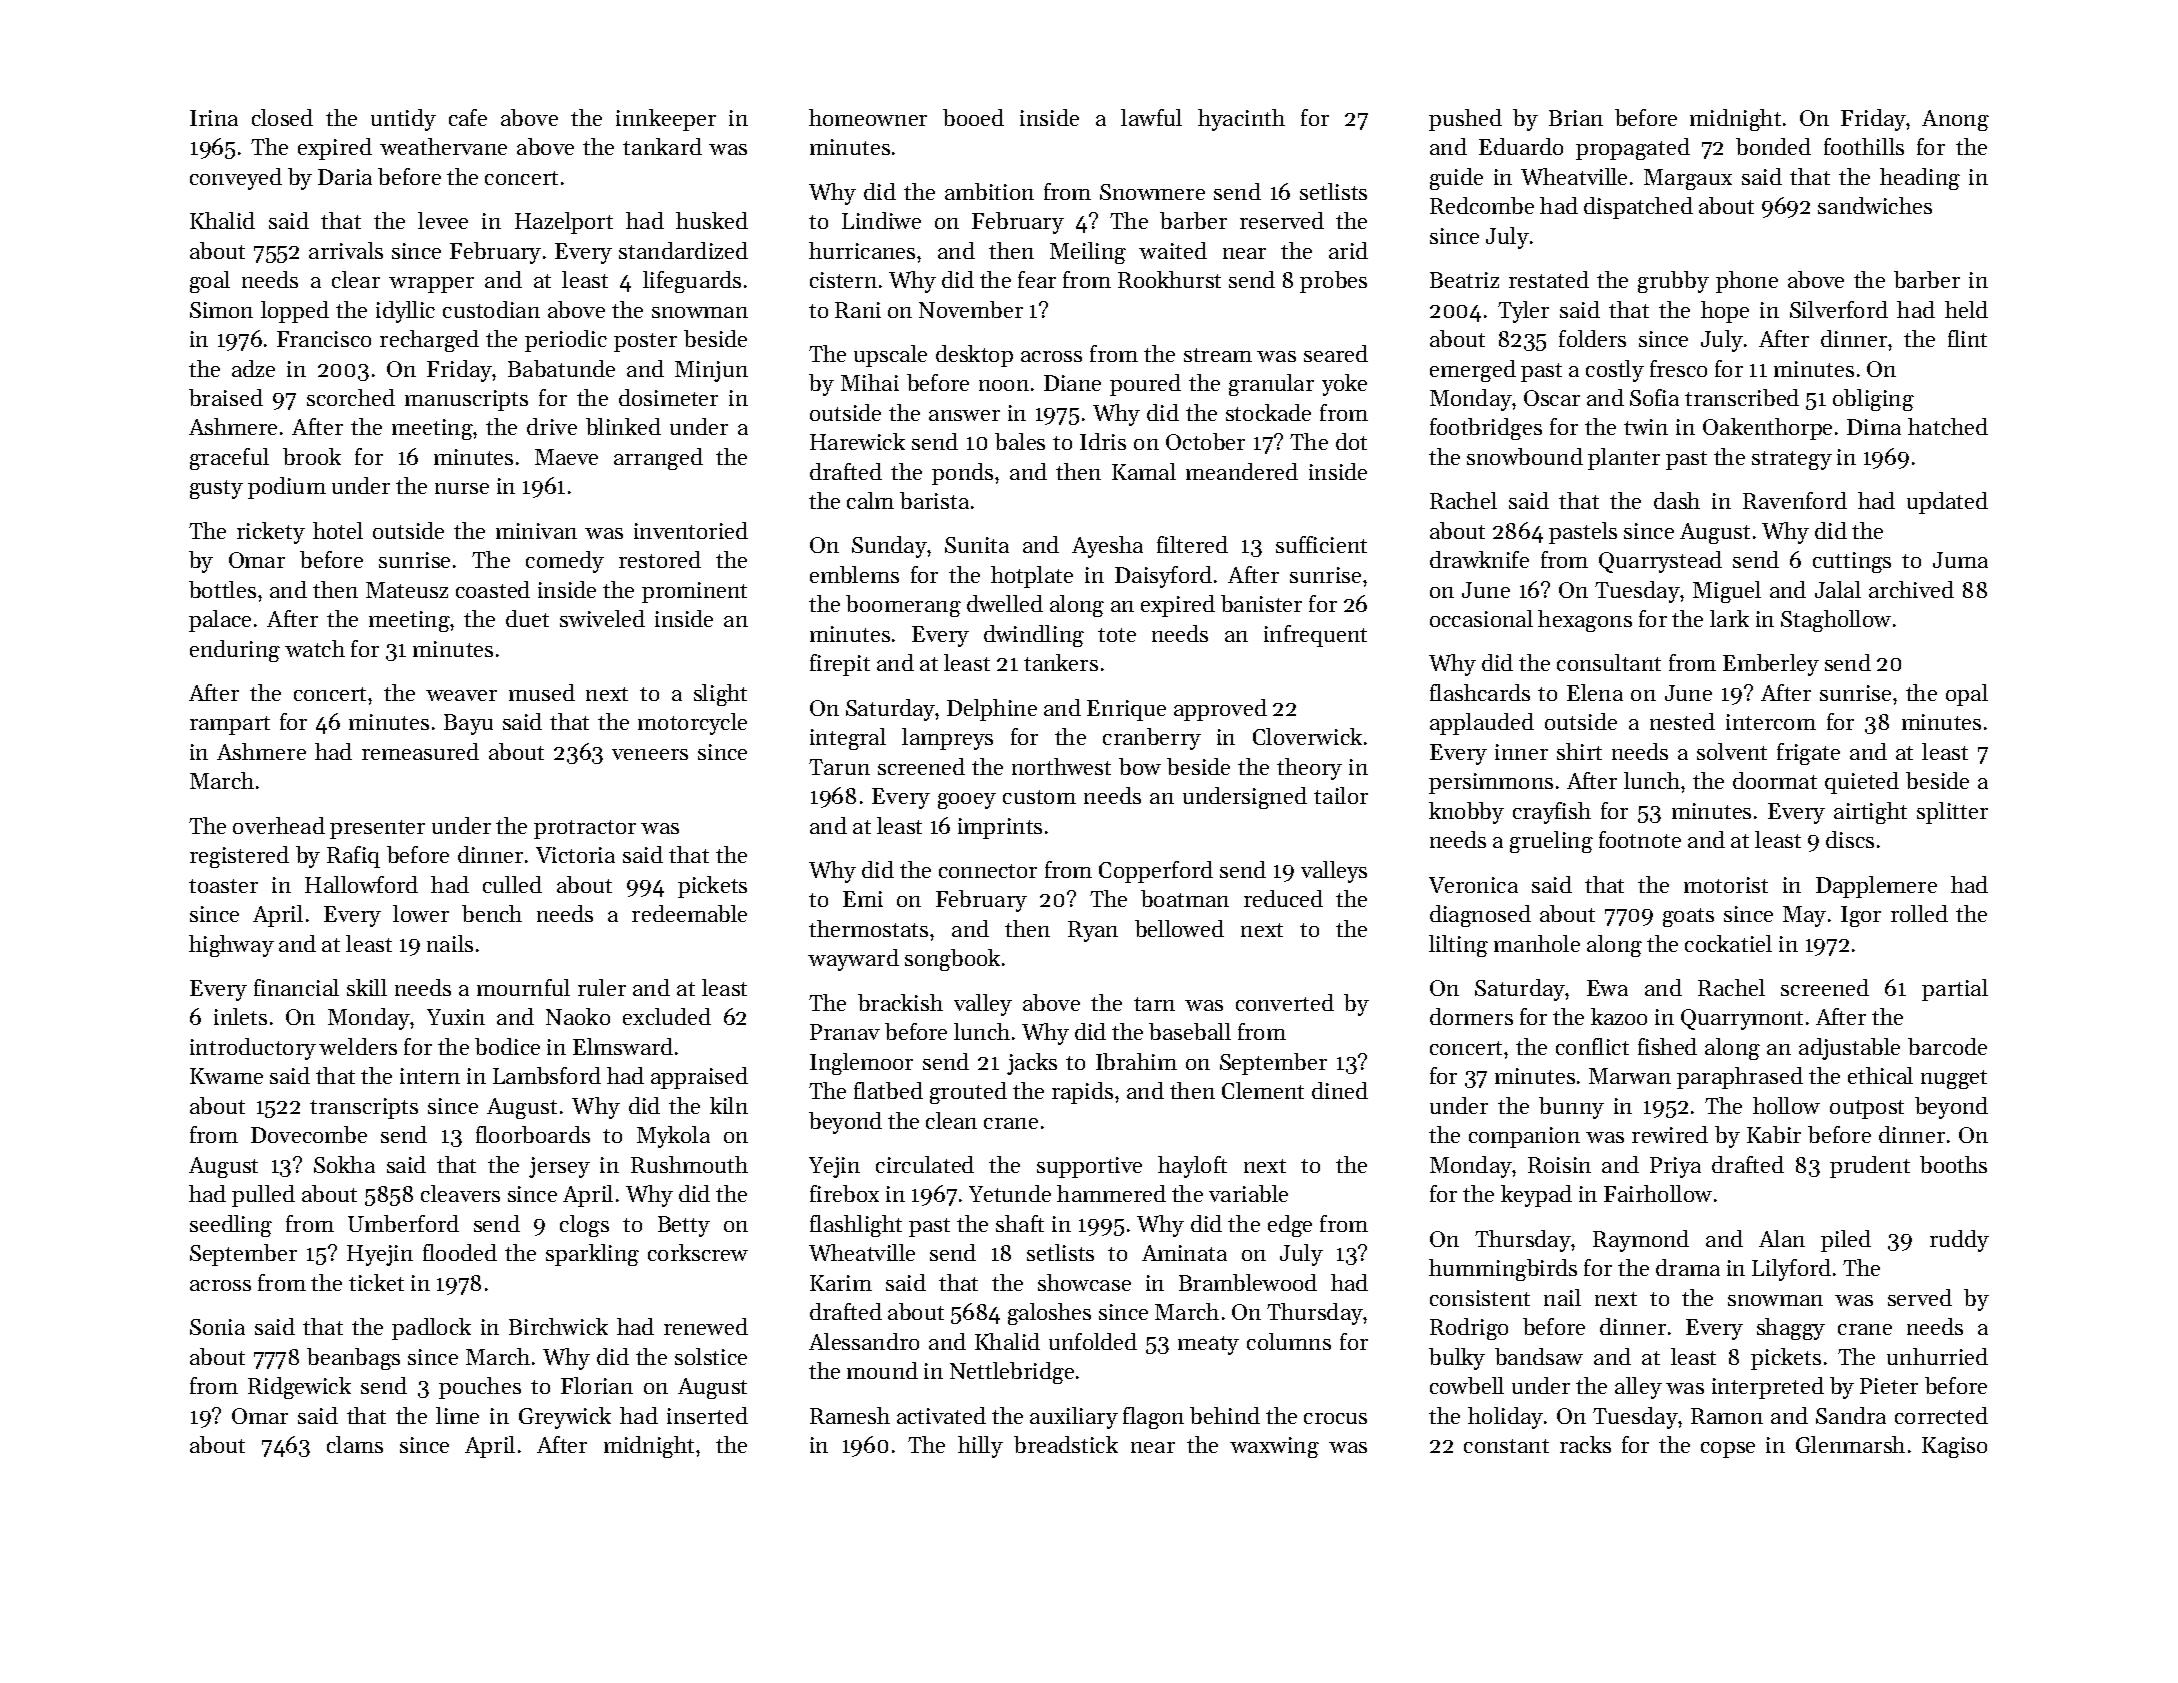  What do you see at coordinates (1248, 1193) in the screenshot?
I see `variable` at bounding box center [1248, 1193].
